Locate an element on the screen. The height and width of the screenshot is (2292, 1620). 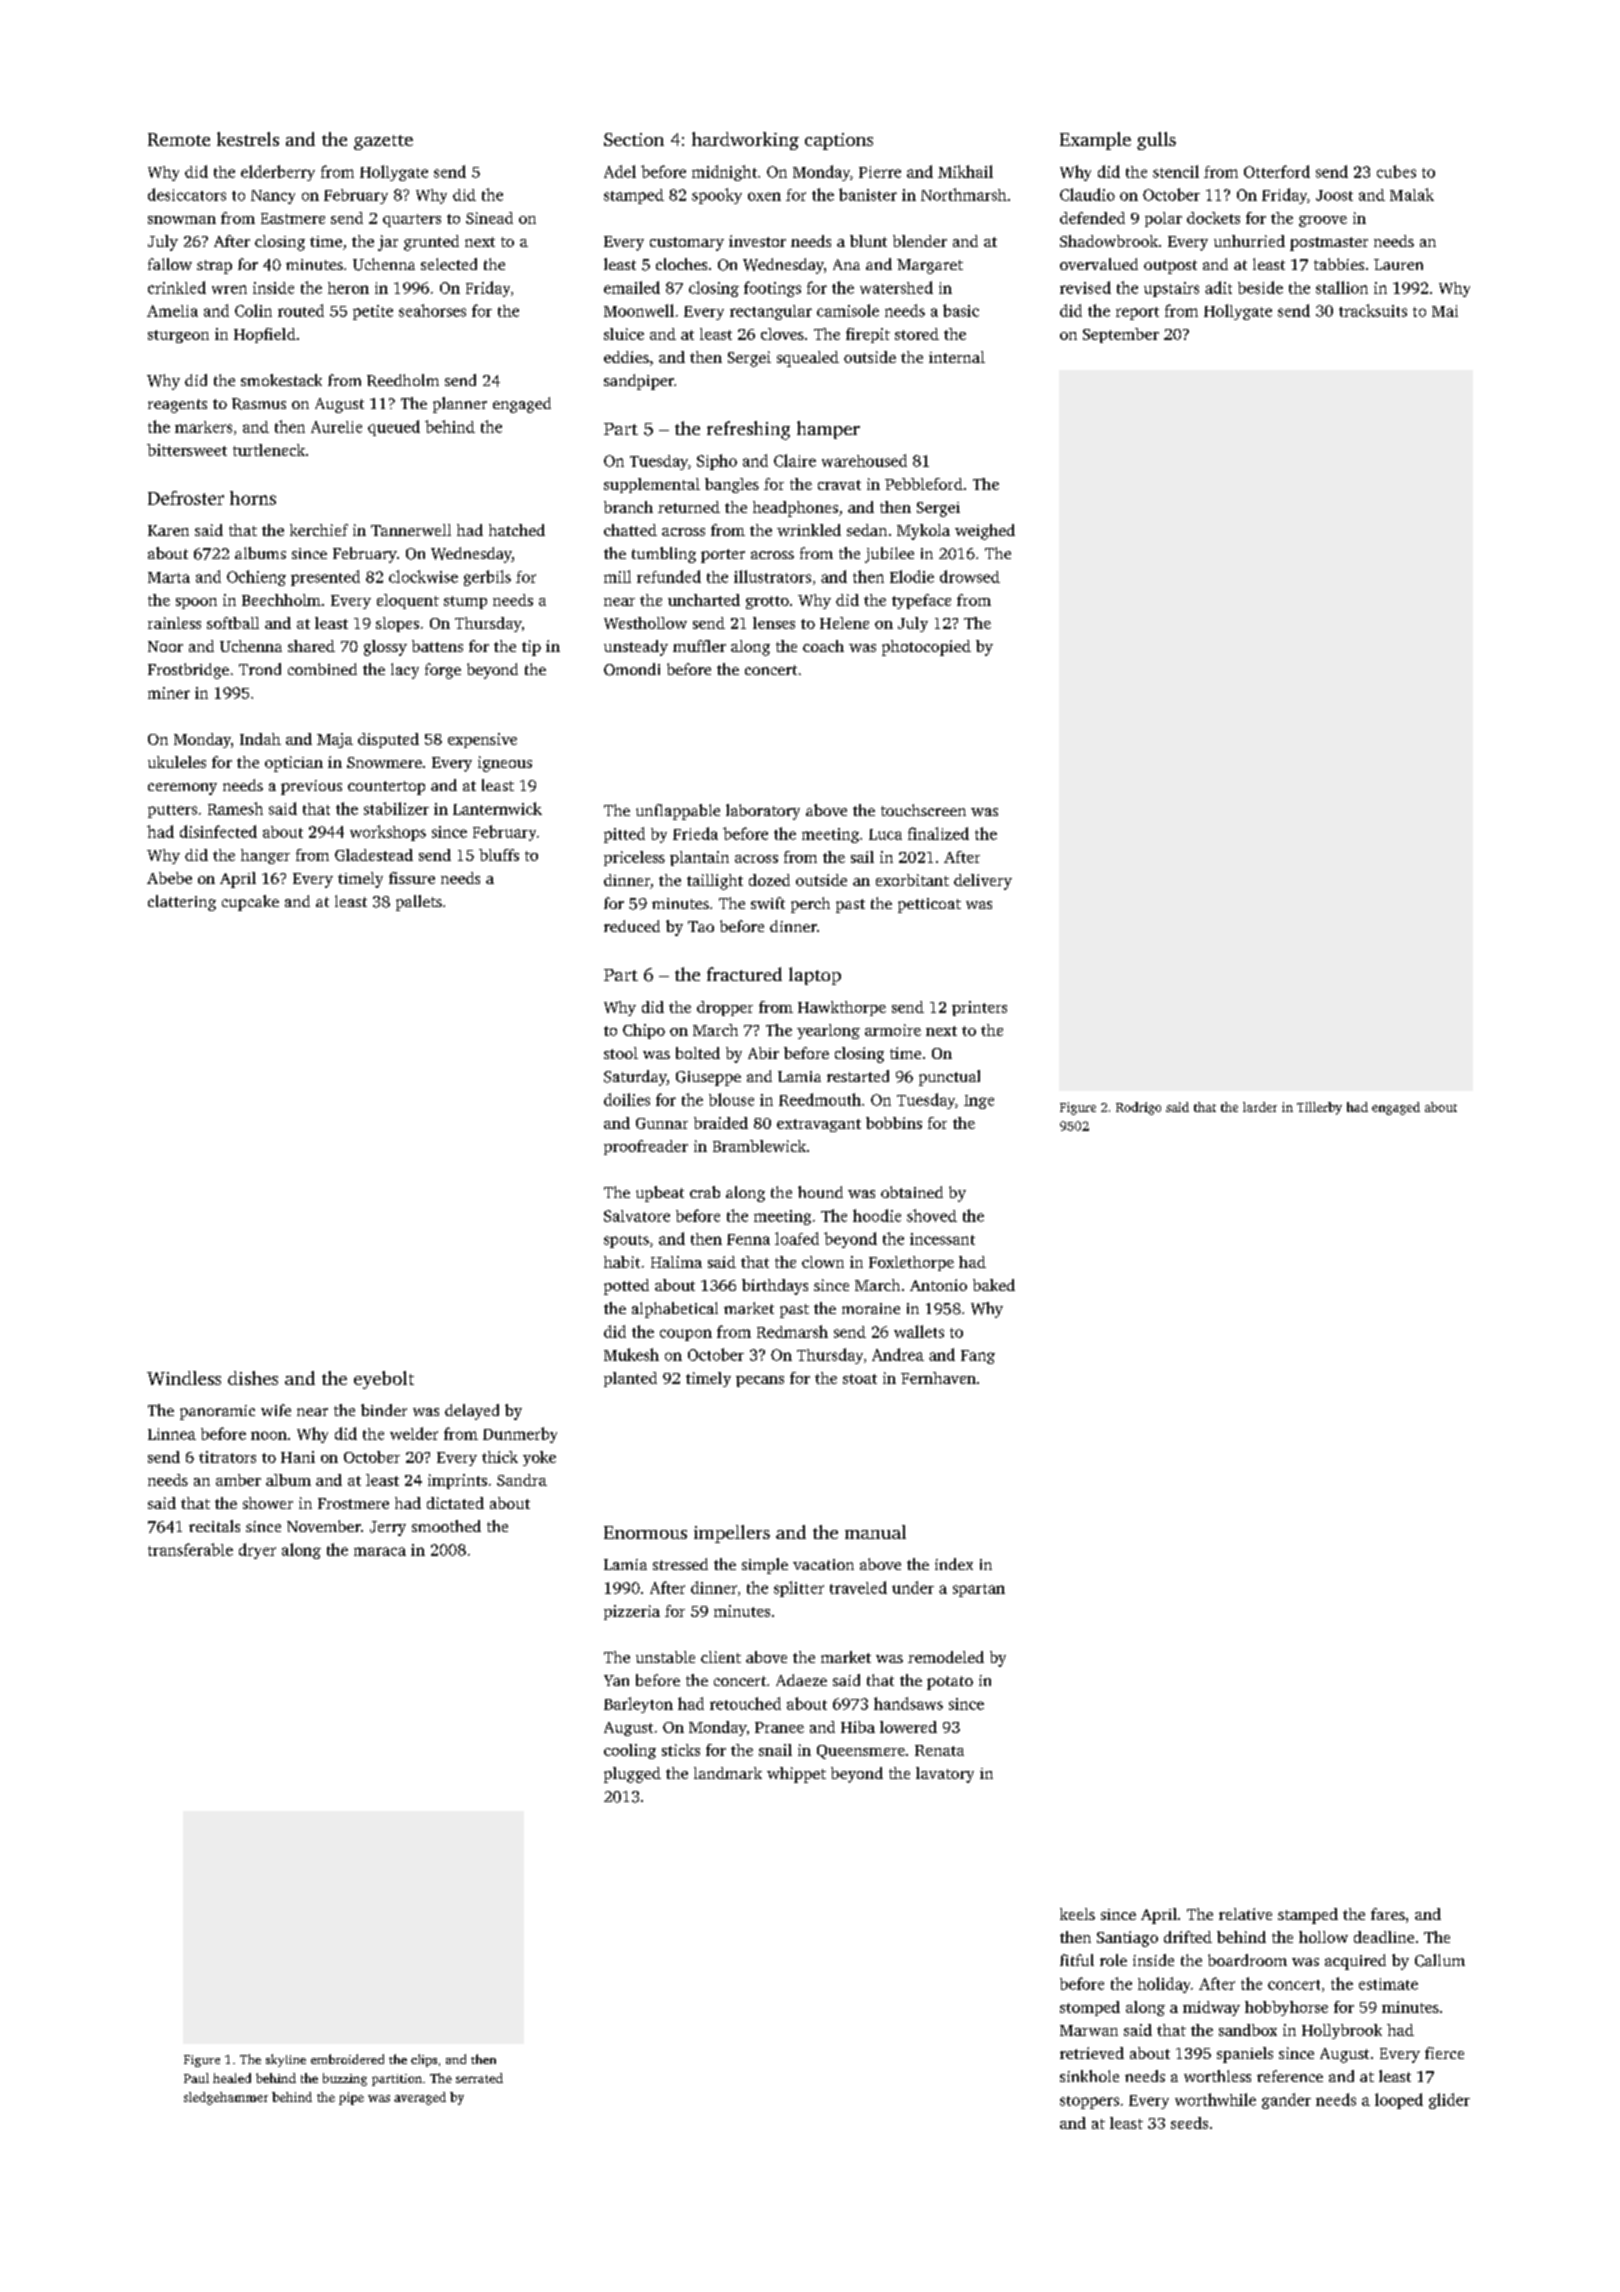
bolted is located at coordinates (698, 1053).
